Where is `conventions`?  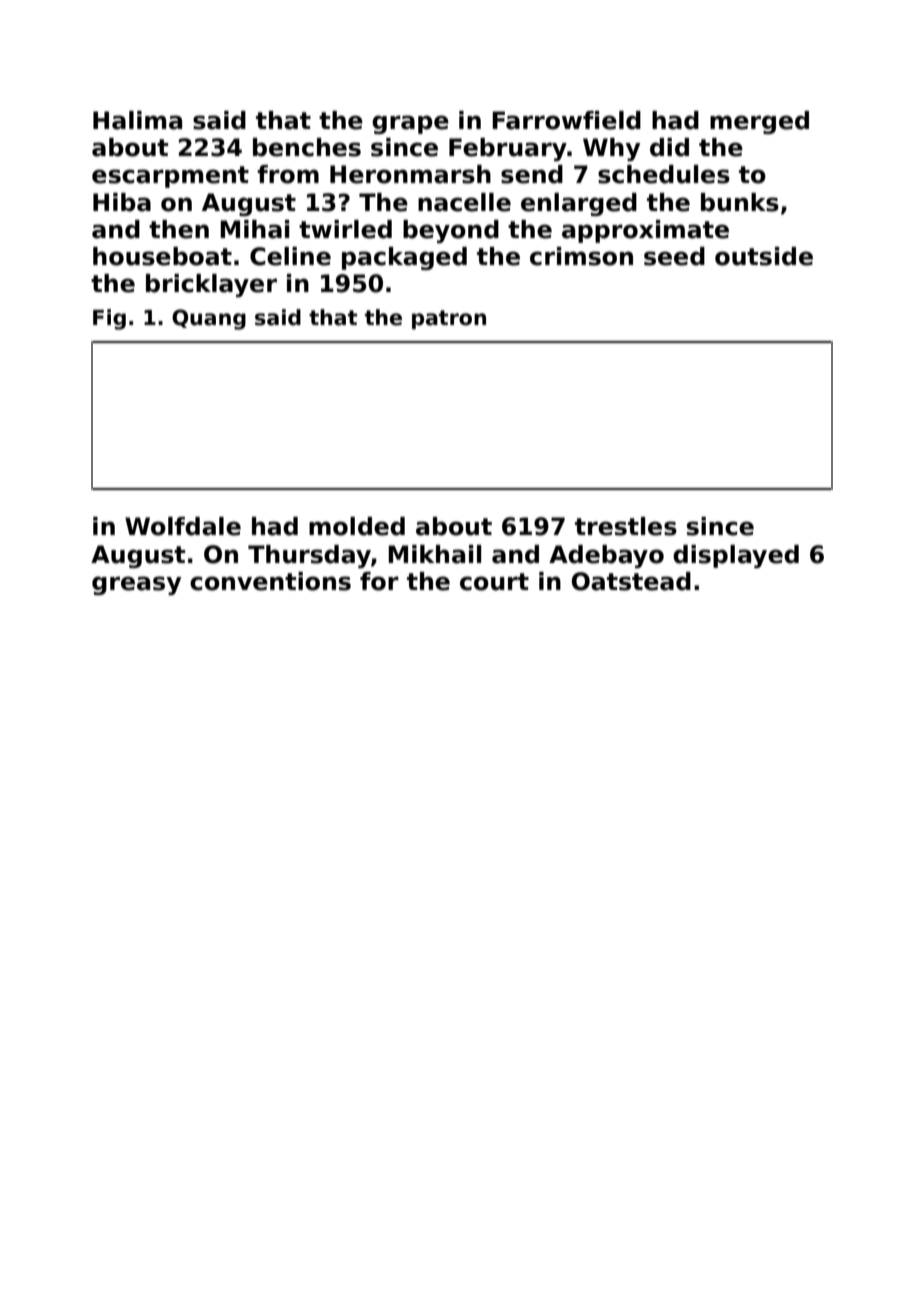 conventions is located at coordinates (270, 581).
